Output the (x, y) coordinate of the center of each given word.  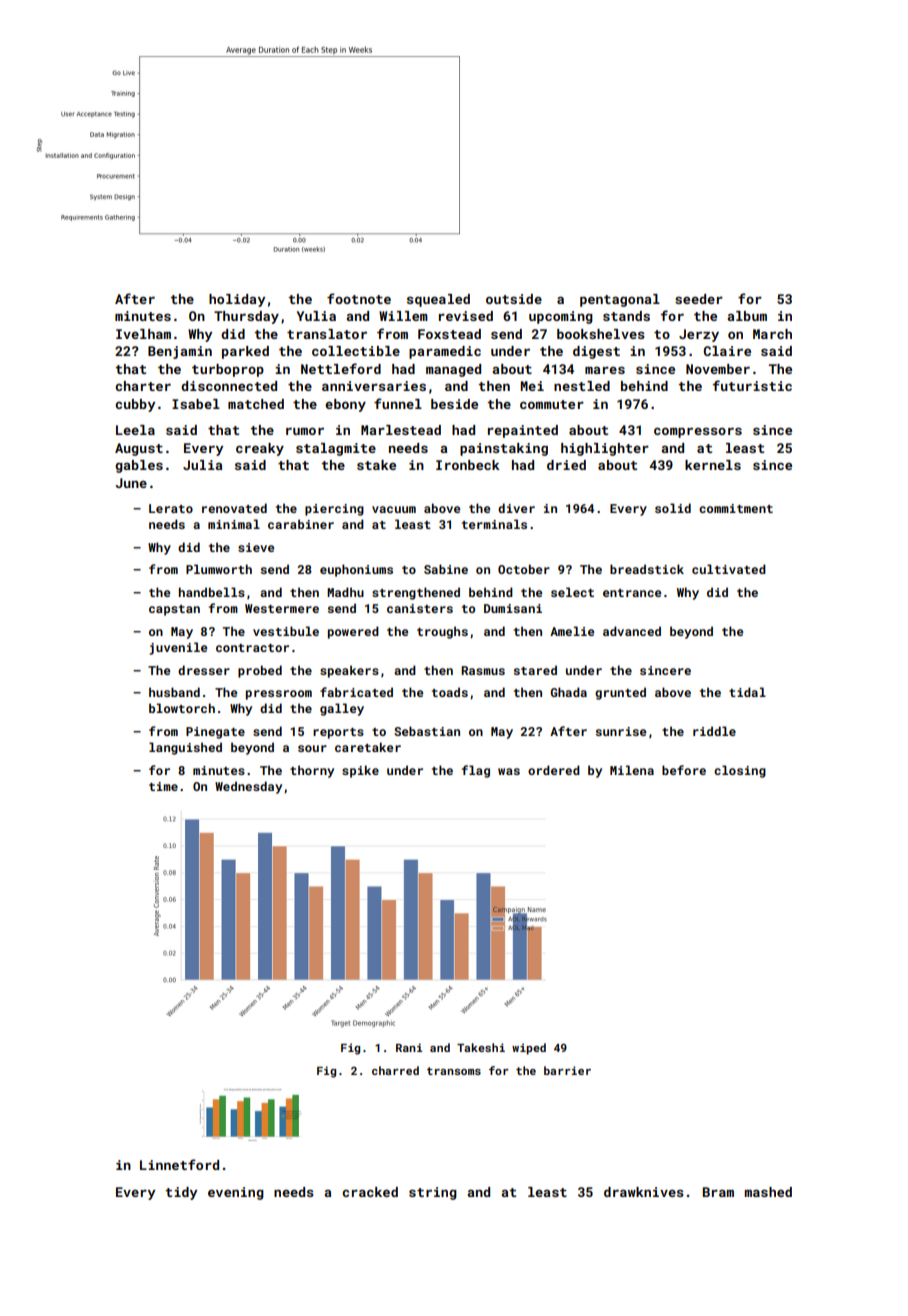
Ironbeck (468, 465)
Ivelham (143, 334)
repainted (523, 431)
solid (673, 508)
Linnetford (179, 1164)
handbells (212, 592)
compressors (698, 432)
